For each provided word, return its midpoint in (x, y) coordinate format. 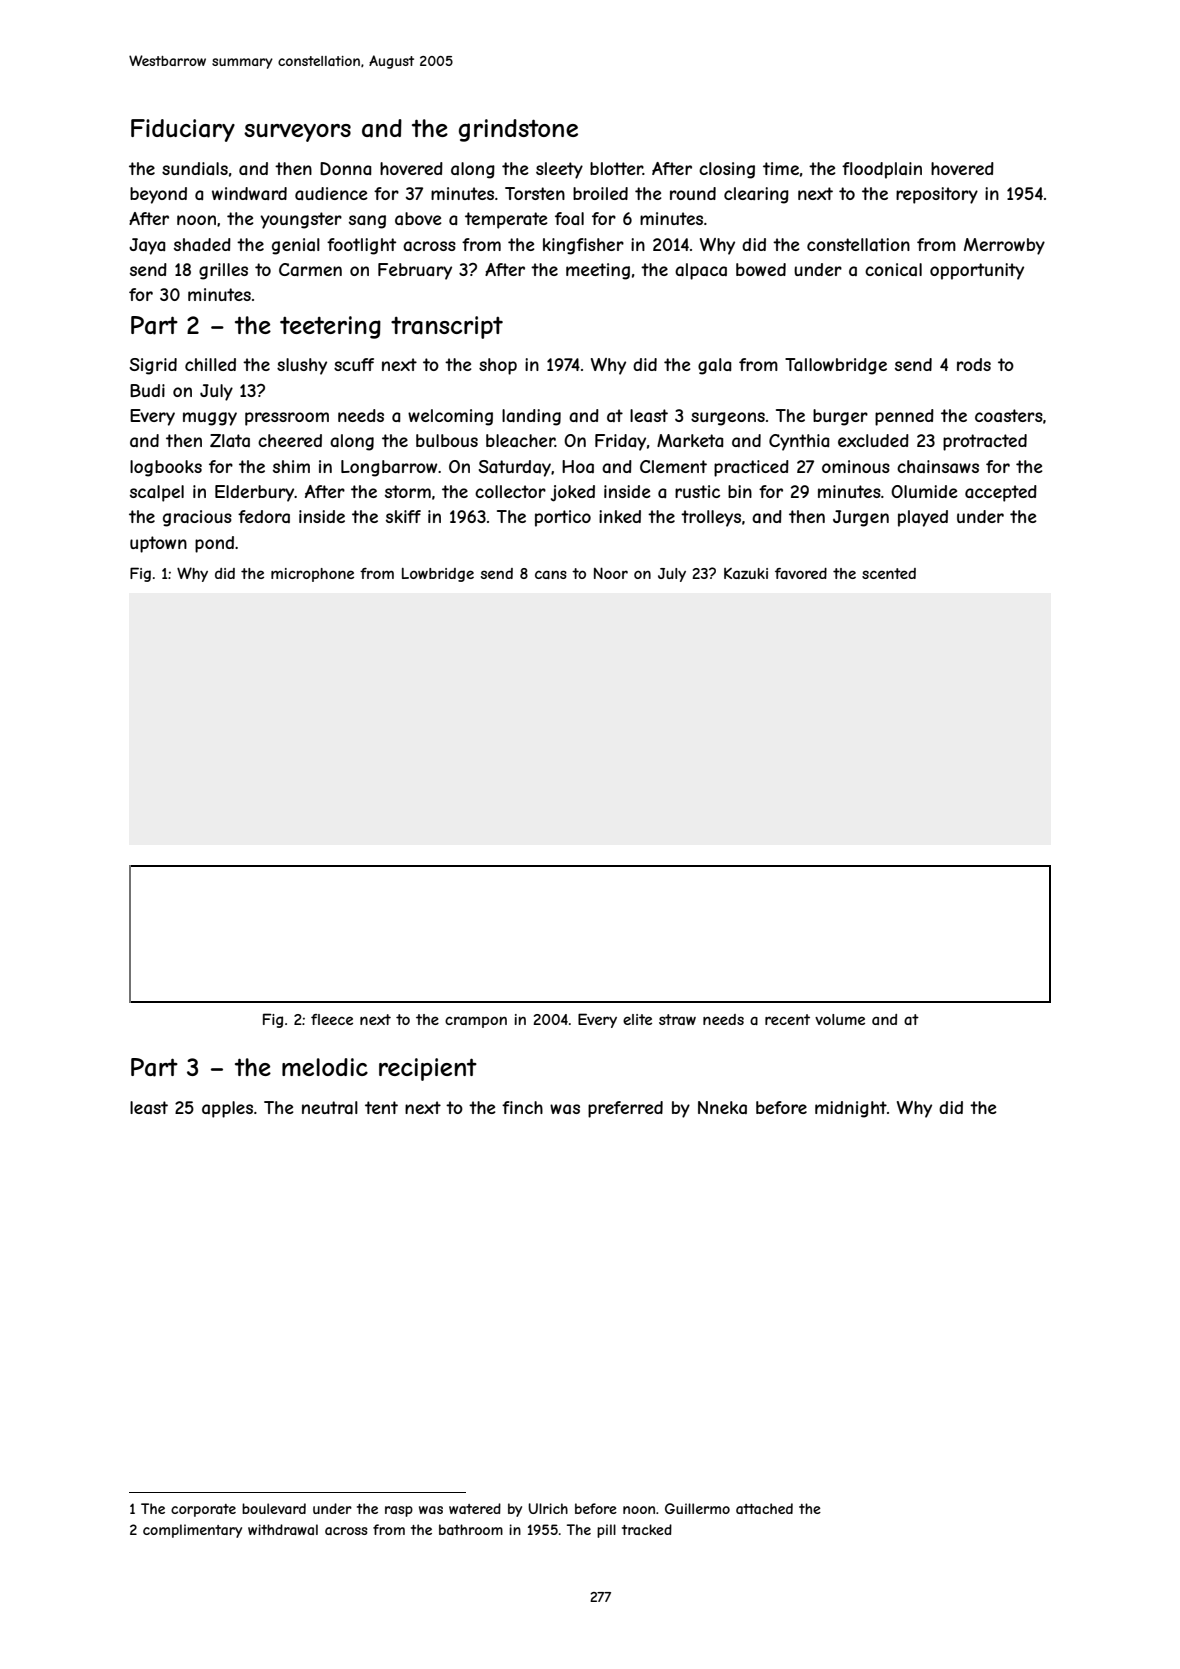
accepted (1001, 493)
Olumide (924, 491)
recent (787, 1019)
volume (840, 1019)
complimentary (192, 1531)
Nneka (722, 1107)
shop (498, 366)
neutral (330, 1107)
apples (227, 1109)
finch (522, 1107)
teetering (330, 327)
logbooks (166, 468)
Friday (620, 442)
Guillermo (697, 1508)
